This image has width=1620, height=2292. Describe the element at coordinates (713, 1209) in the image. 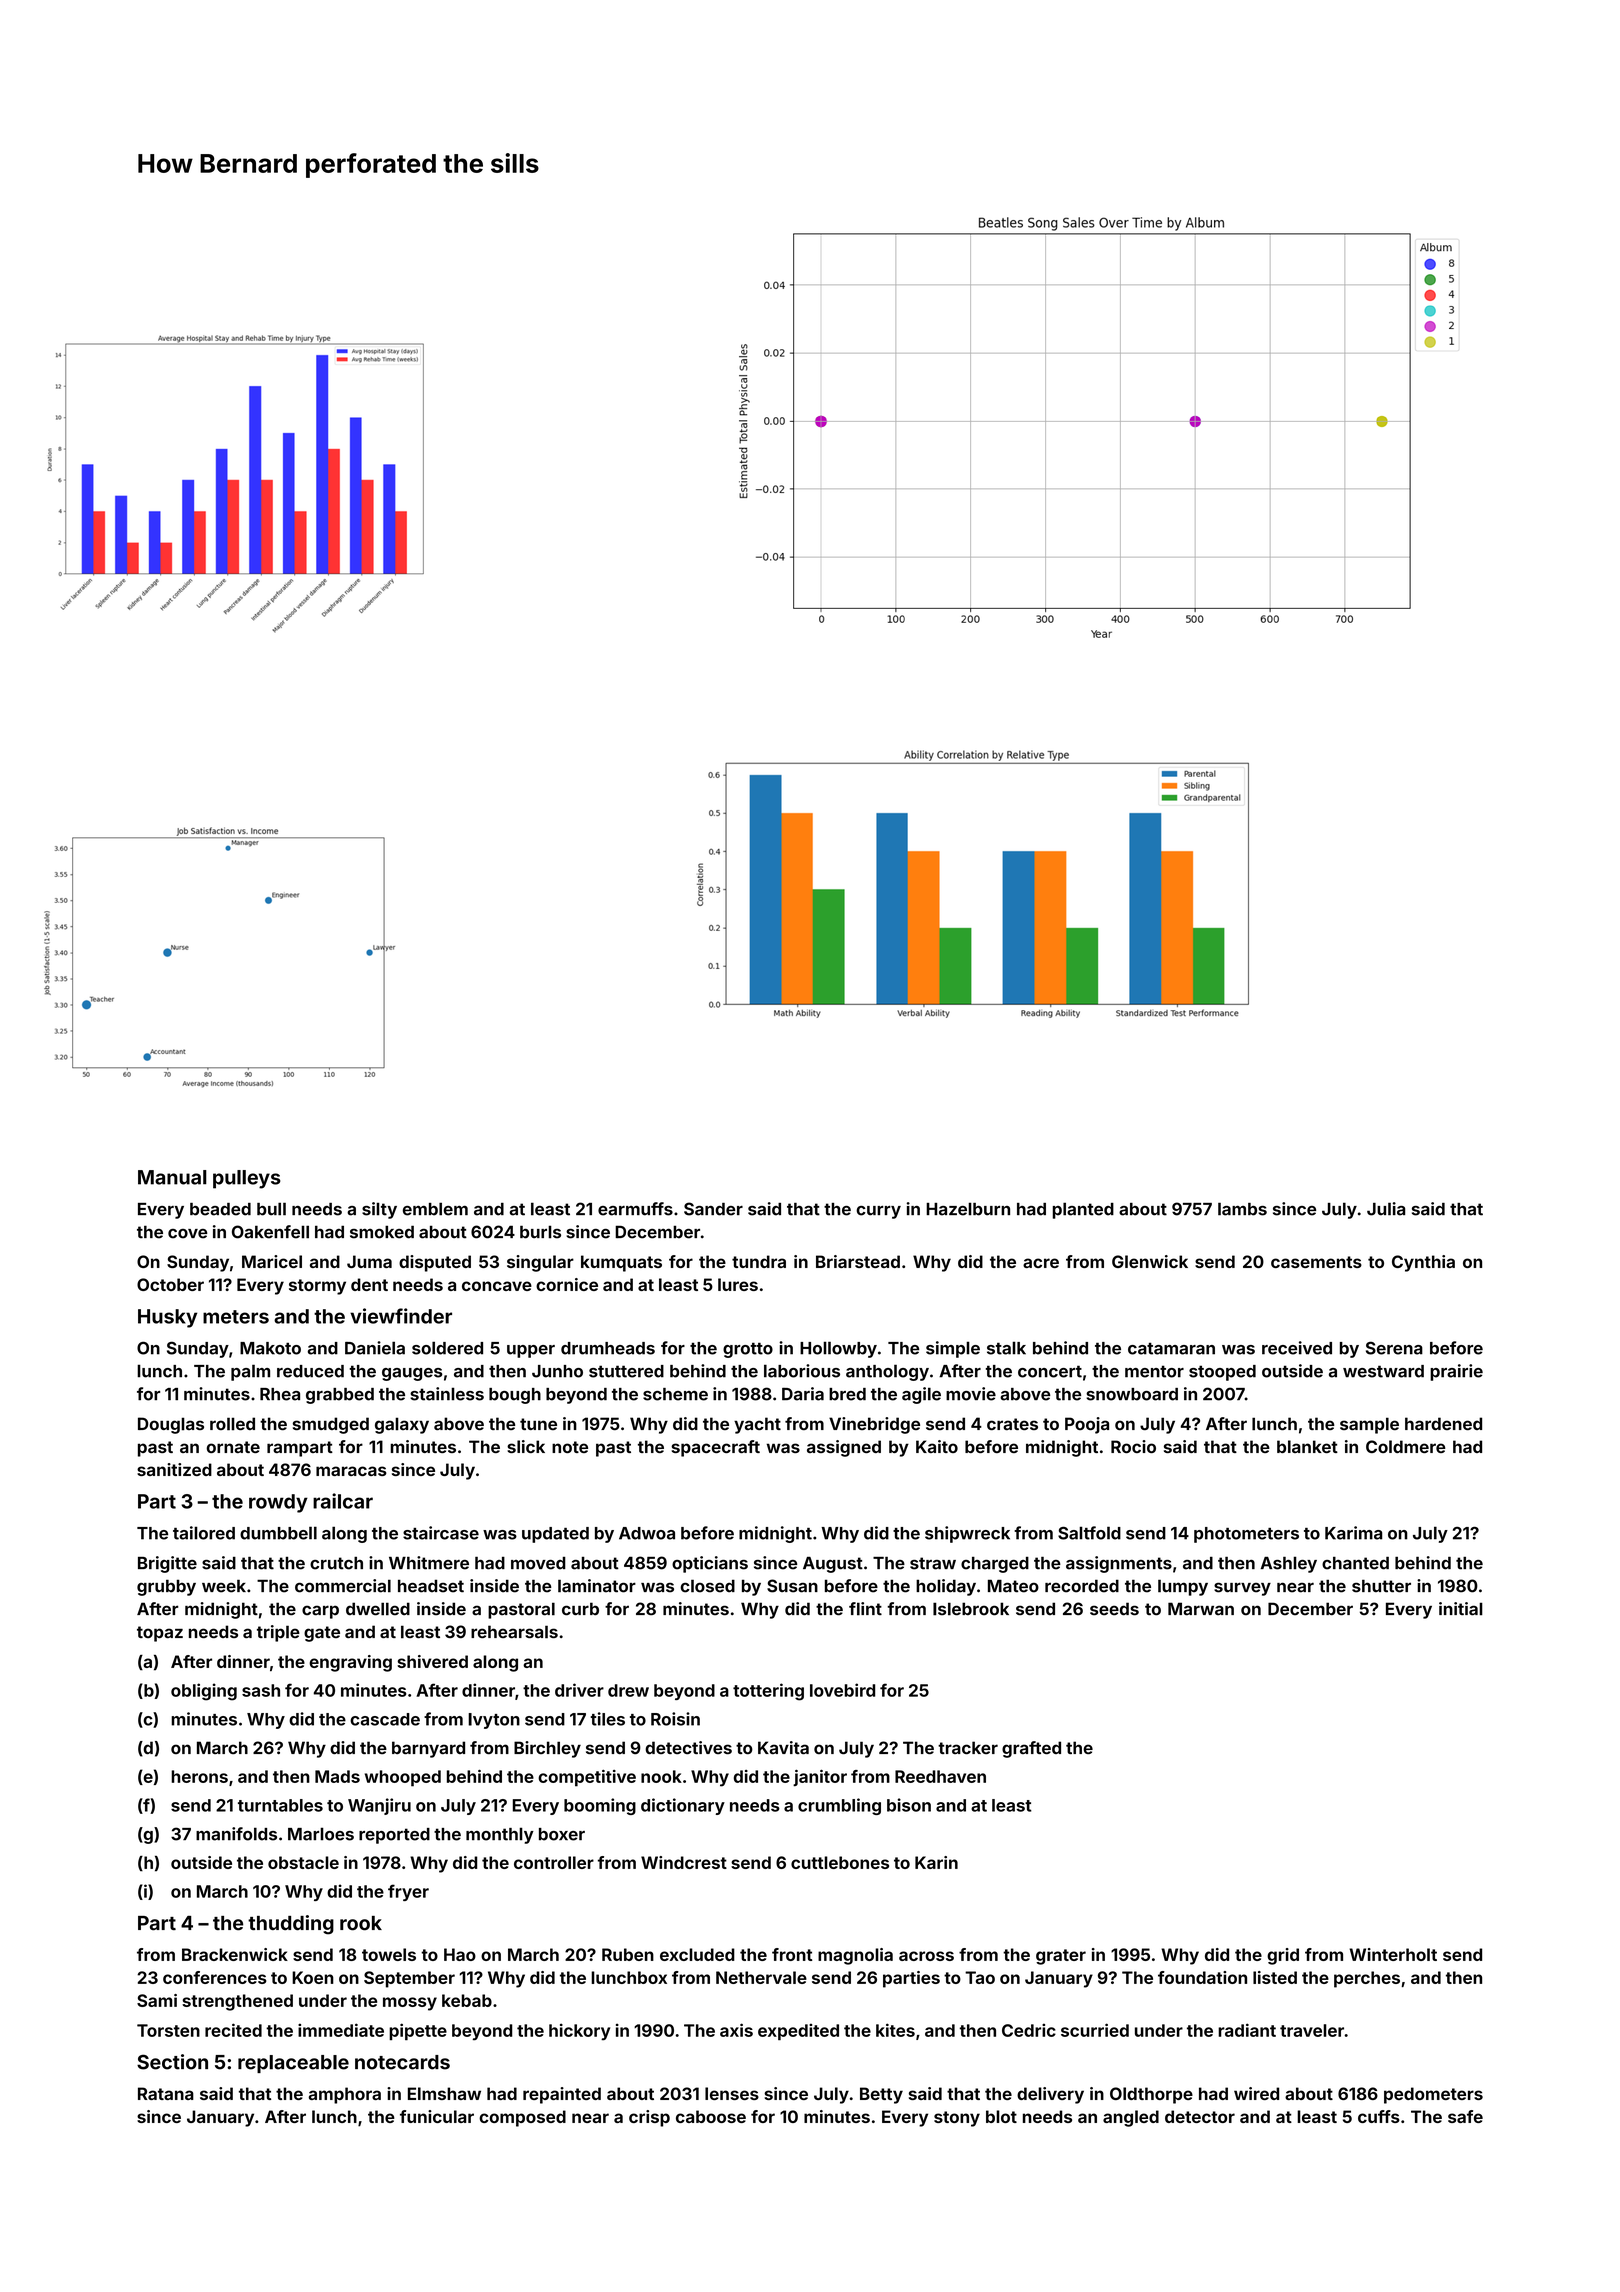

I see `Sander` at that location.
